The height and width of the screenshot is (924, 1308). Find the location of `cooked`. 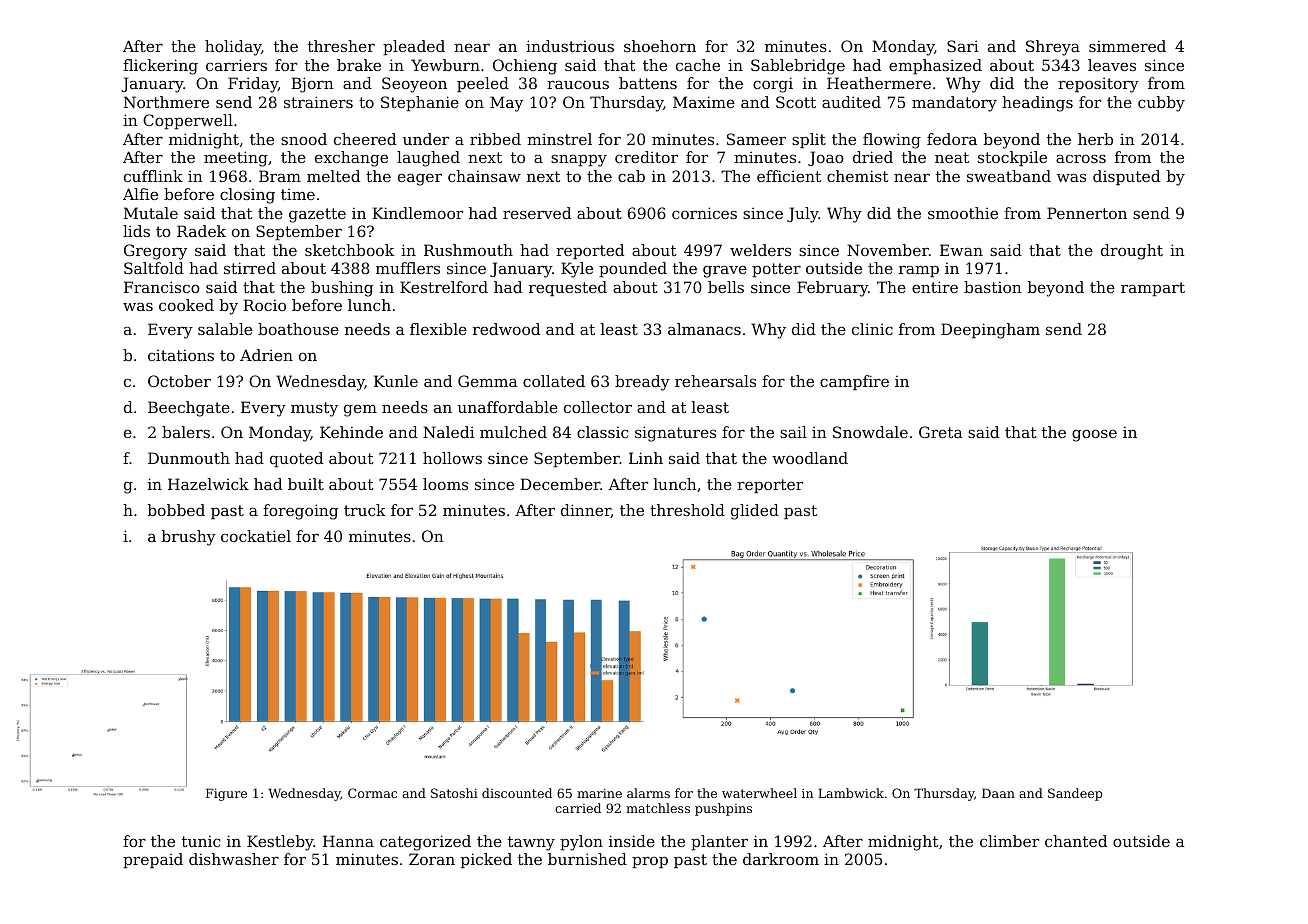

cooked is located at coordinates (186, 305).
